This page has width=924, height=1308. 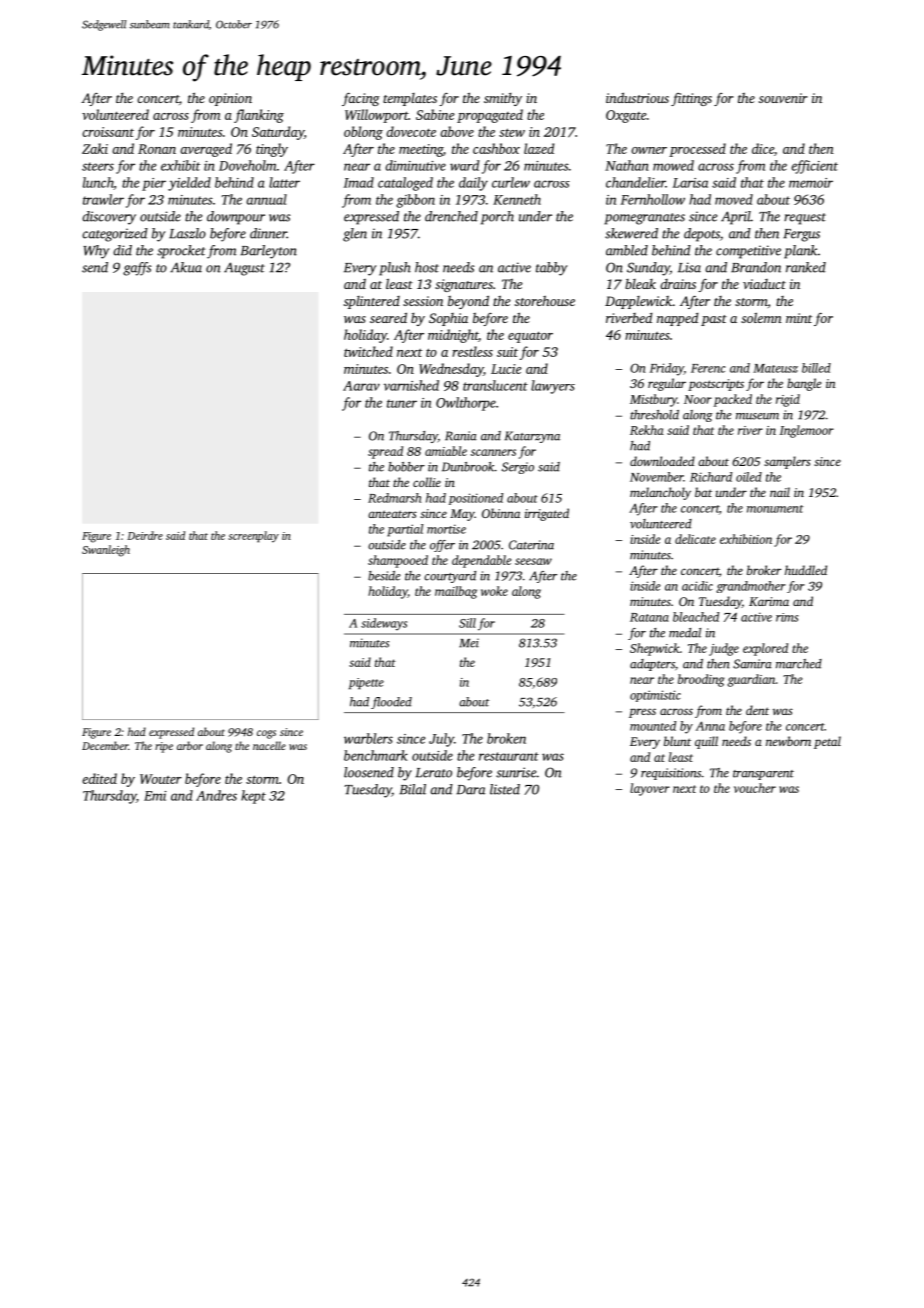 I want to click on anteaters, so click(x=392, y=514).
